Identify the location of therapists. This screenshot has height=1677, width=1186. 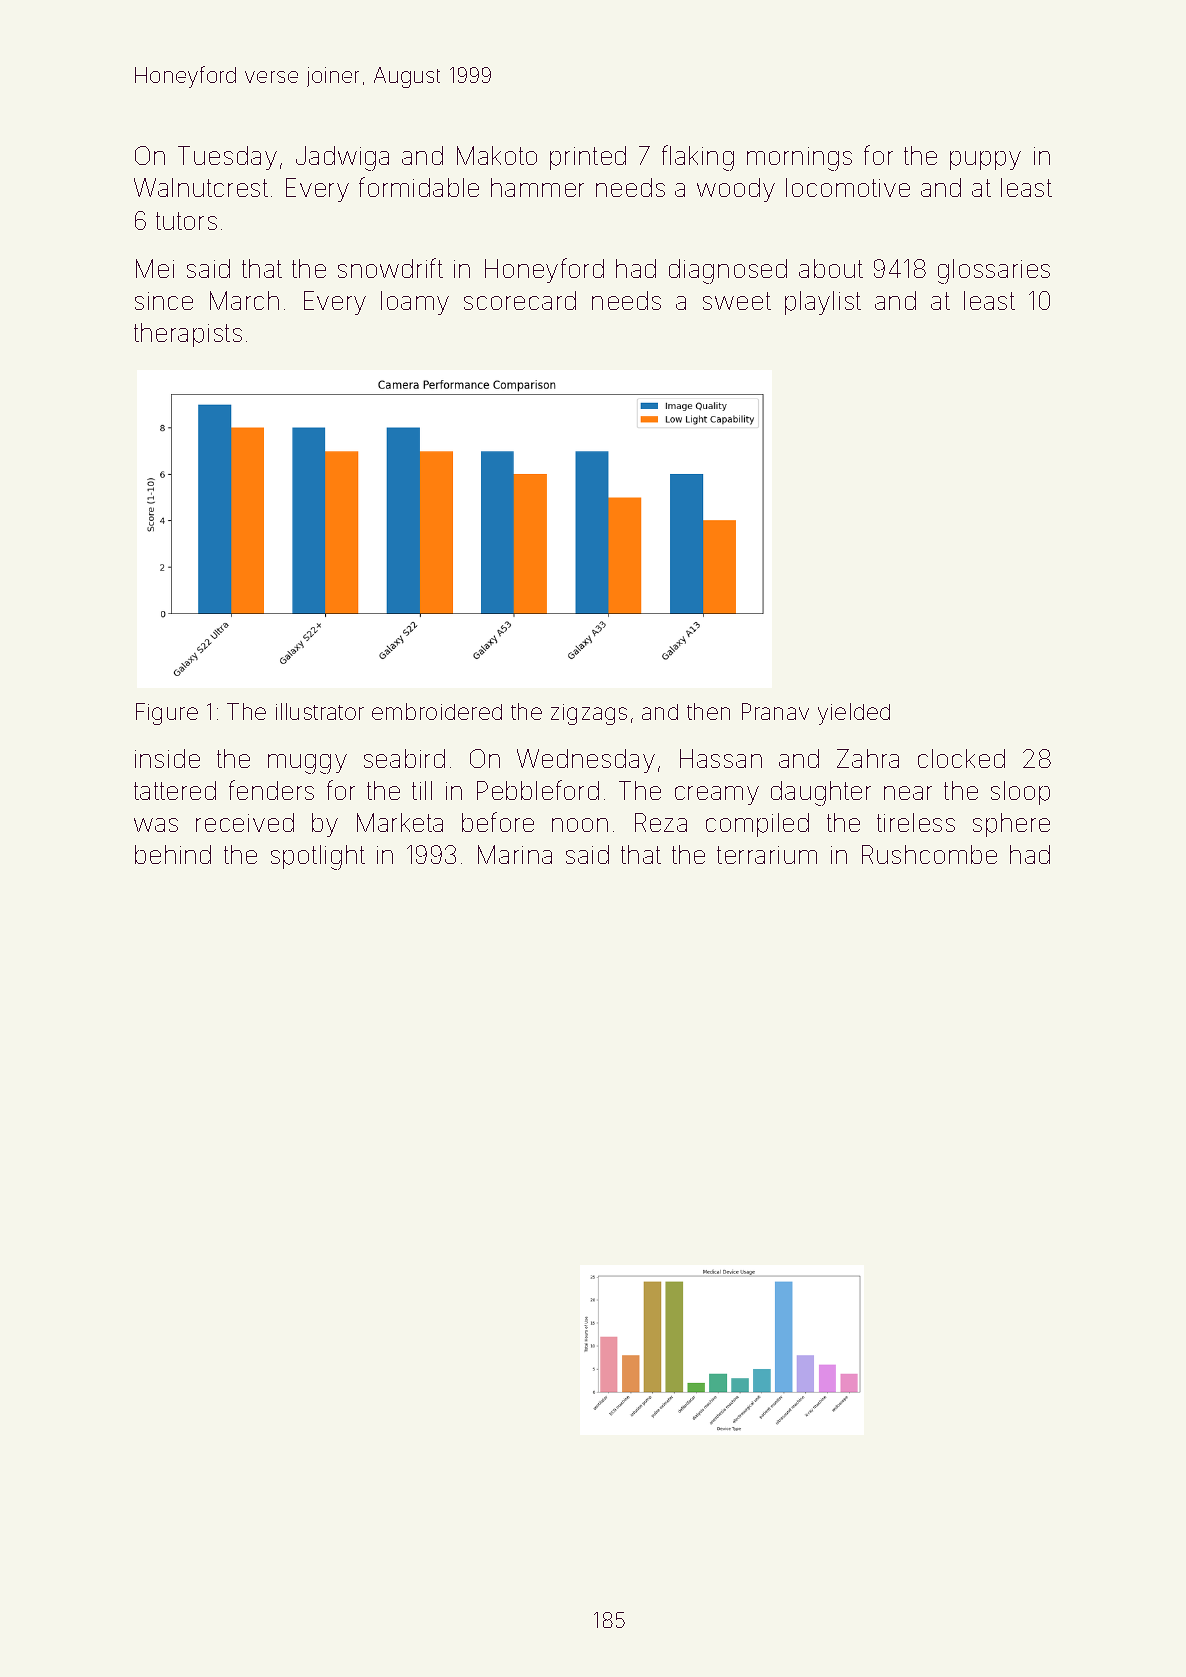
(188, 335).
